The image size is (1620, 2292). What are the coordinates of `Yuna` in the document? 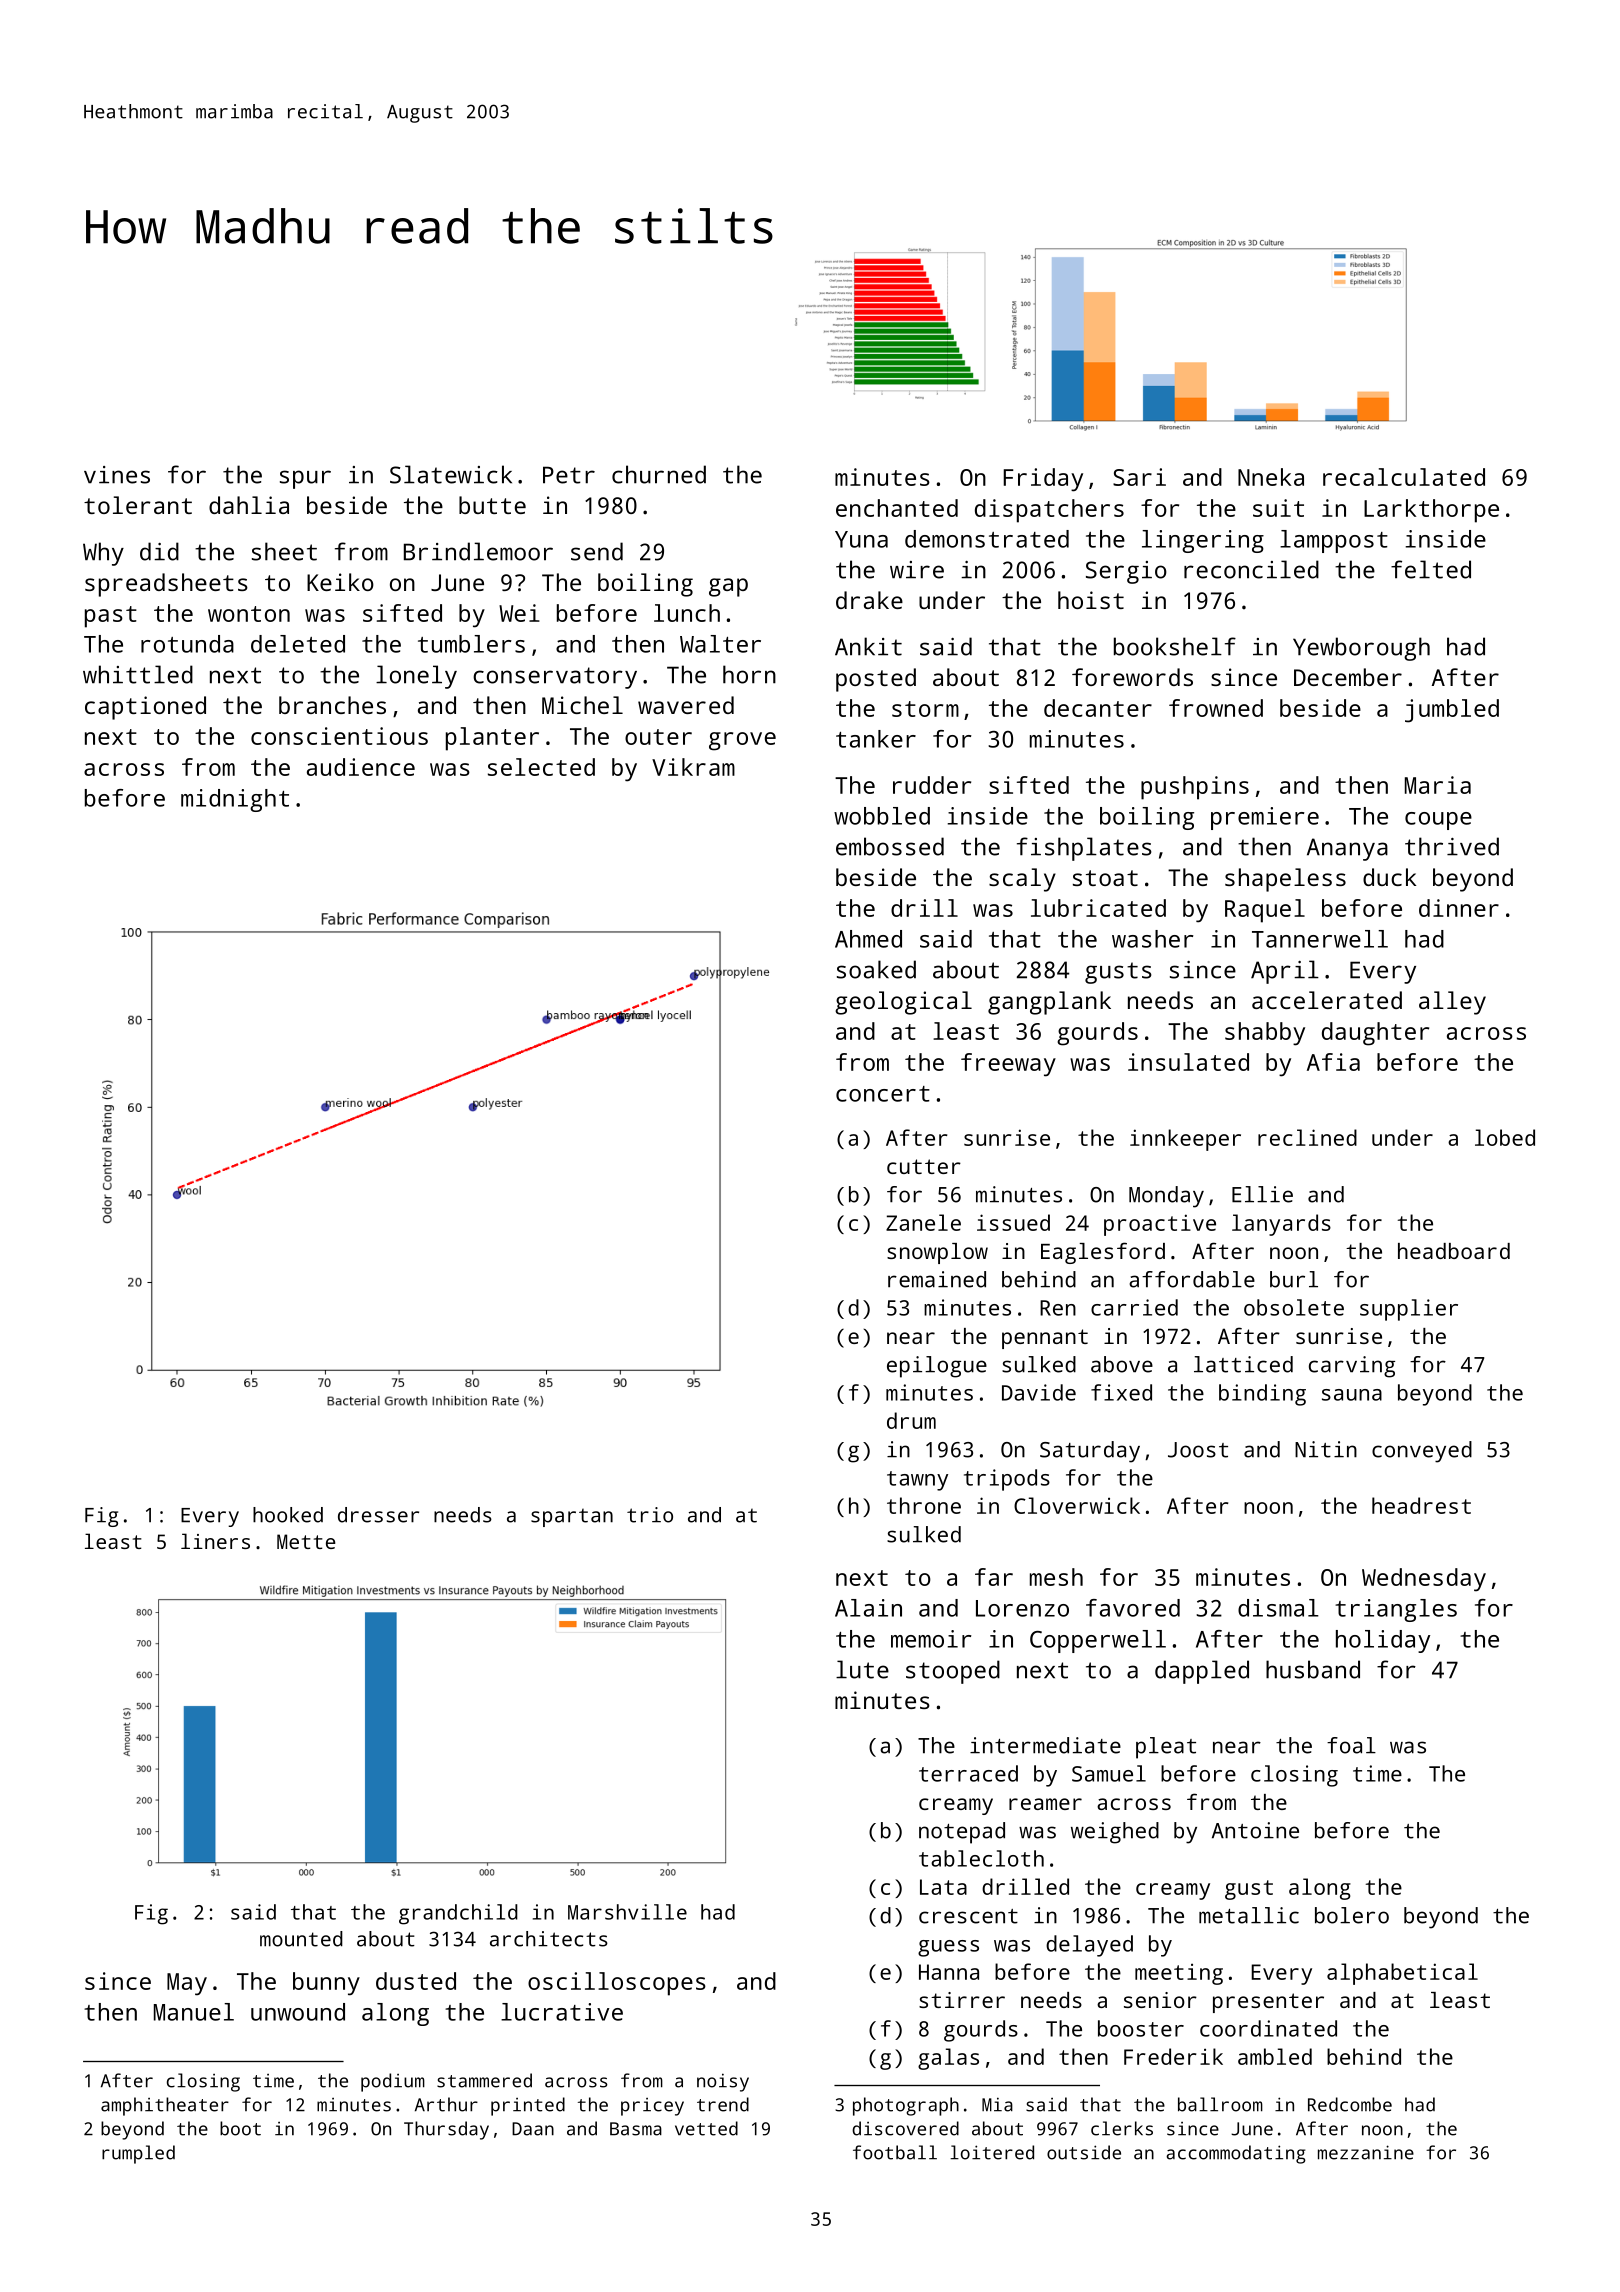 It's located at (861, 539).
